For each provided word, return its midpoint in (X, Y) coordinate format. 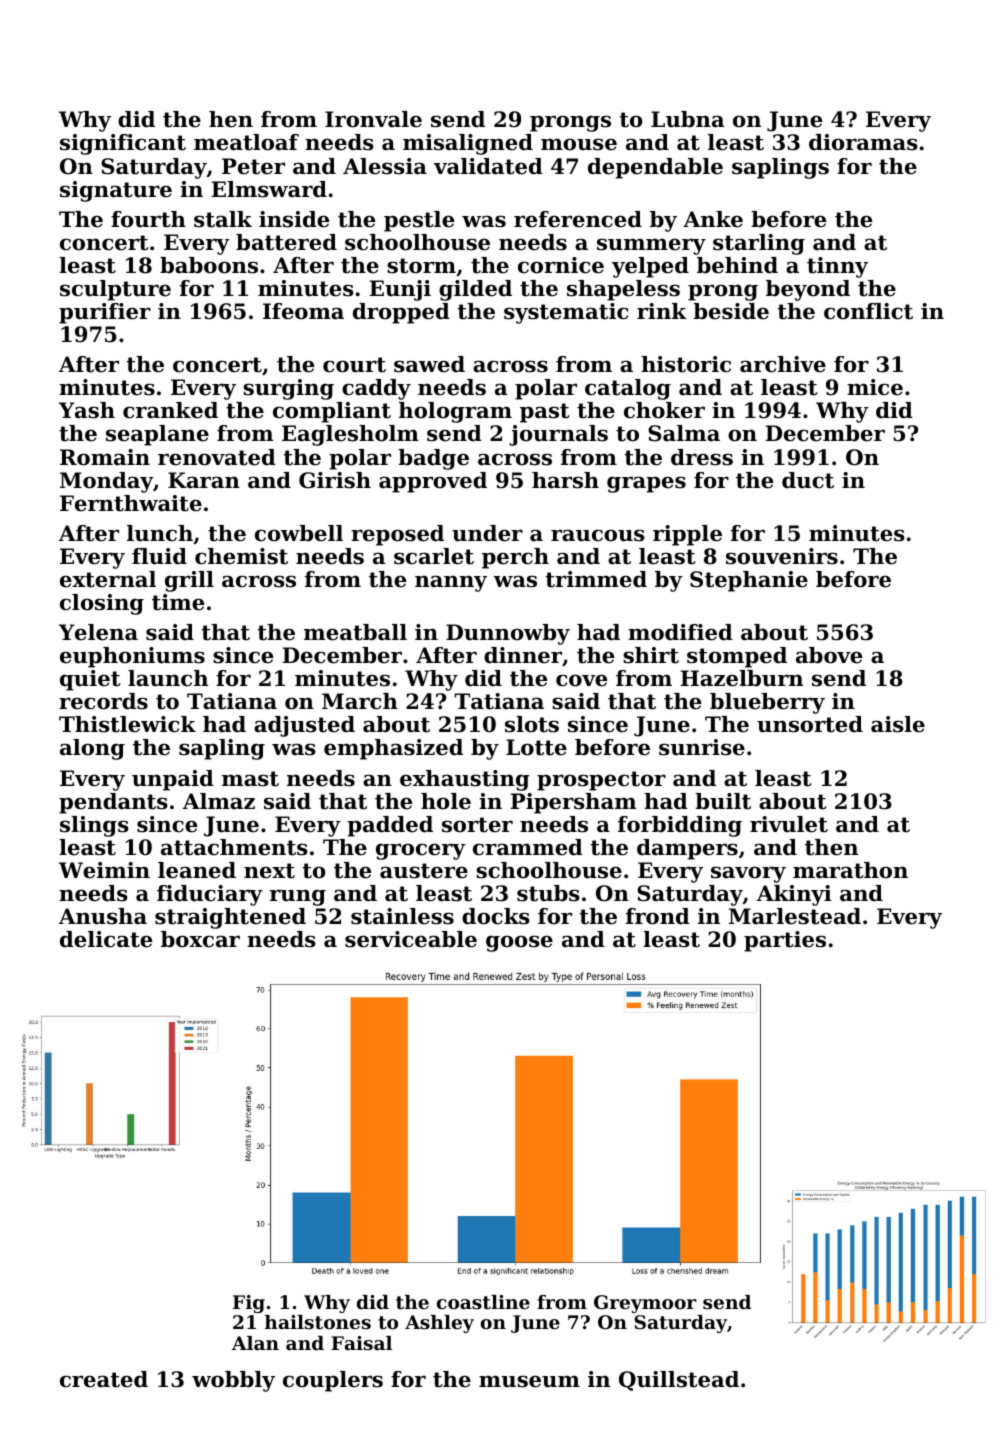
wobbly (233, 1381)
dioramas (863, 142)
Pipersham (573, 803)
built (723, 801)
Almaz (219, 801)
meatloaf (246, 142)
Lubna (687, 119)
